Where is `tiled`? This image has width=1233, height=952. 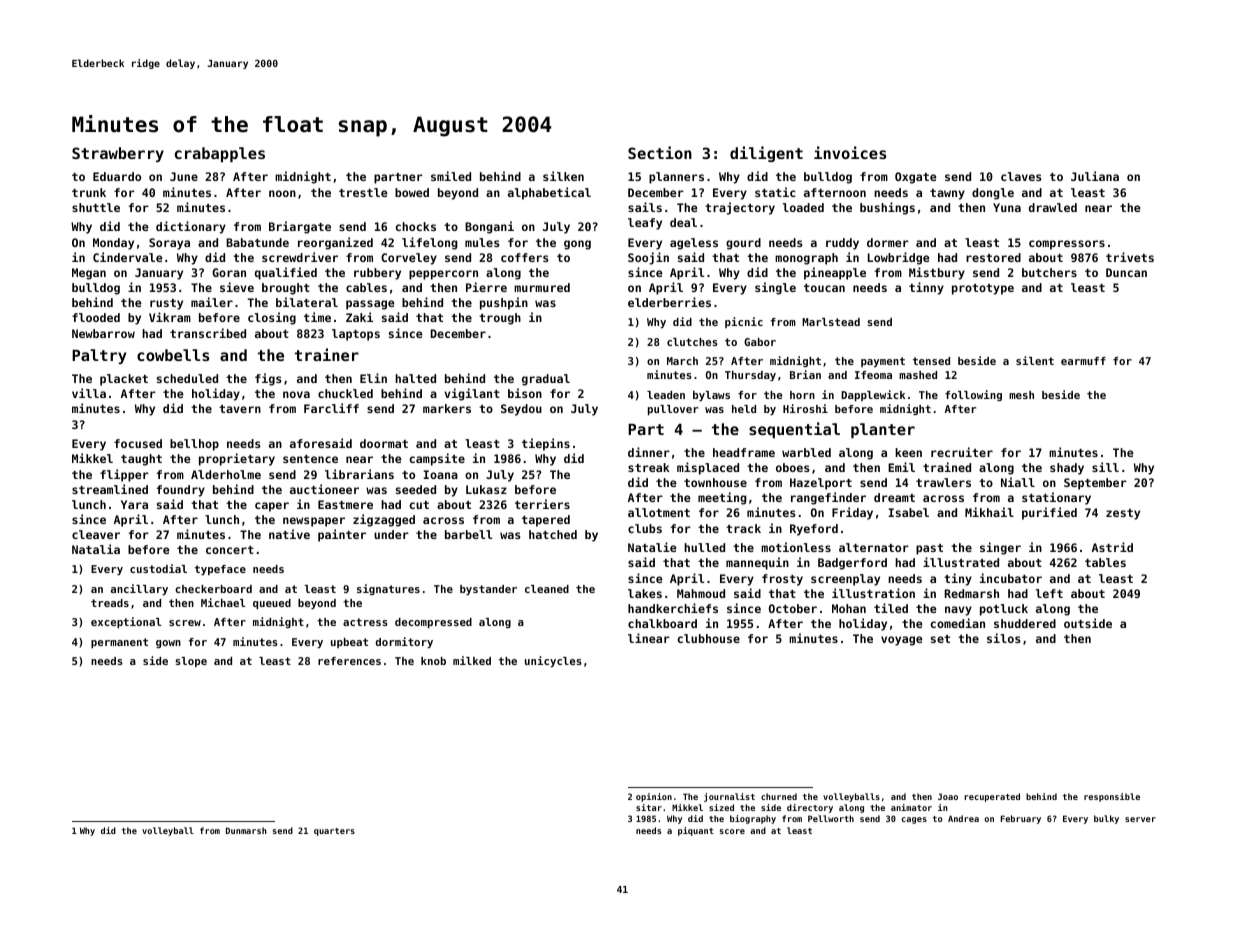
tiled is located at coordinates (891, 608).
